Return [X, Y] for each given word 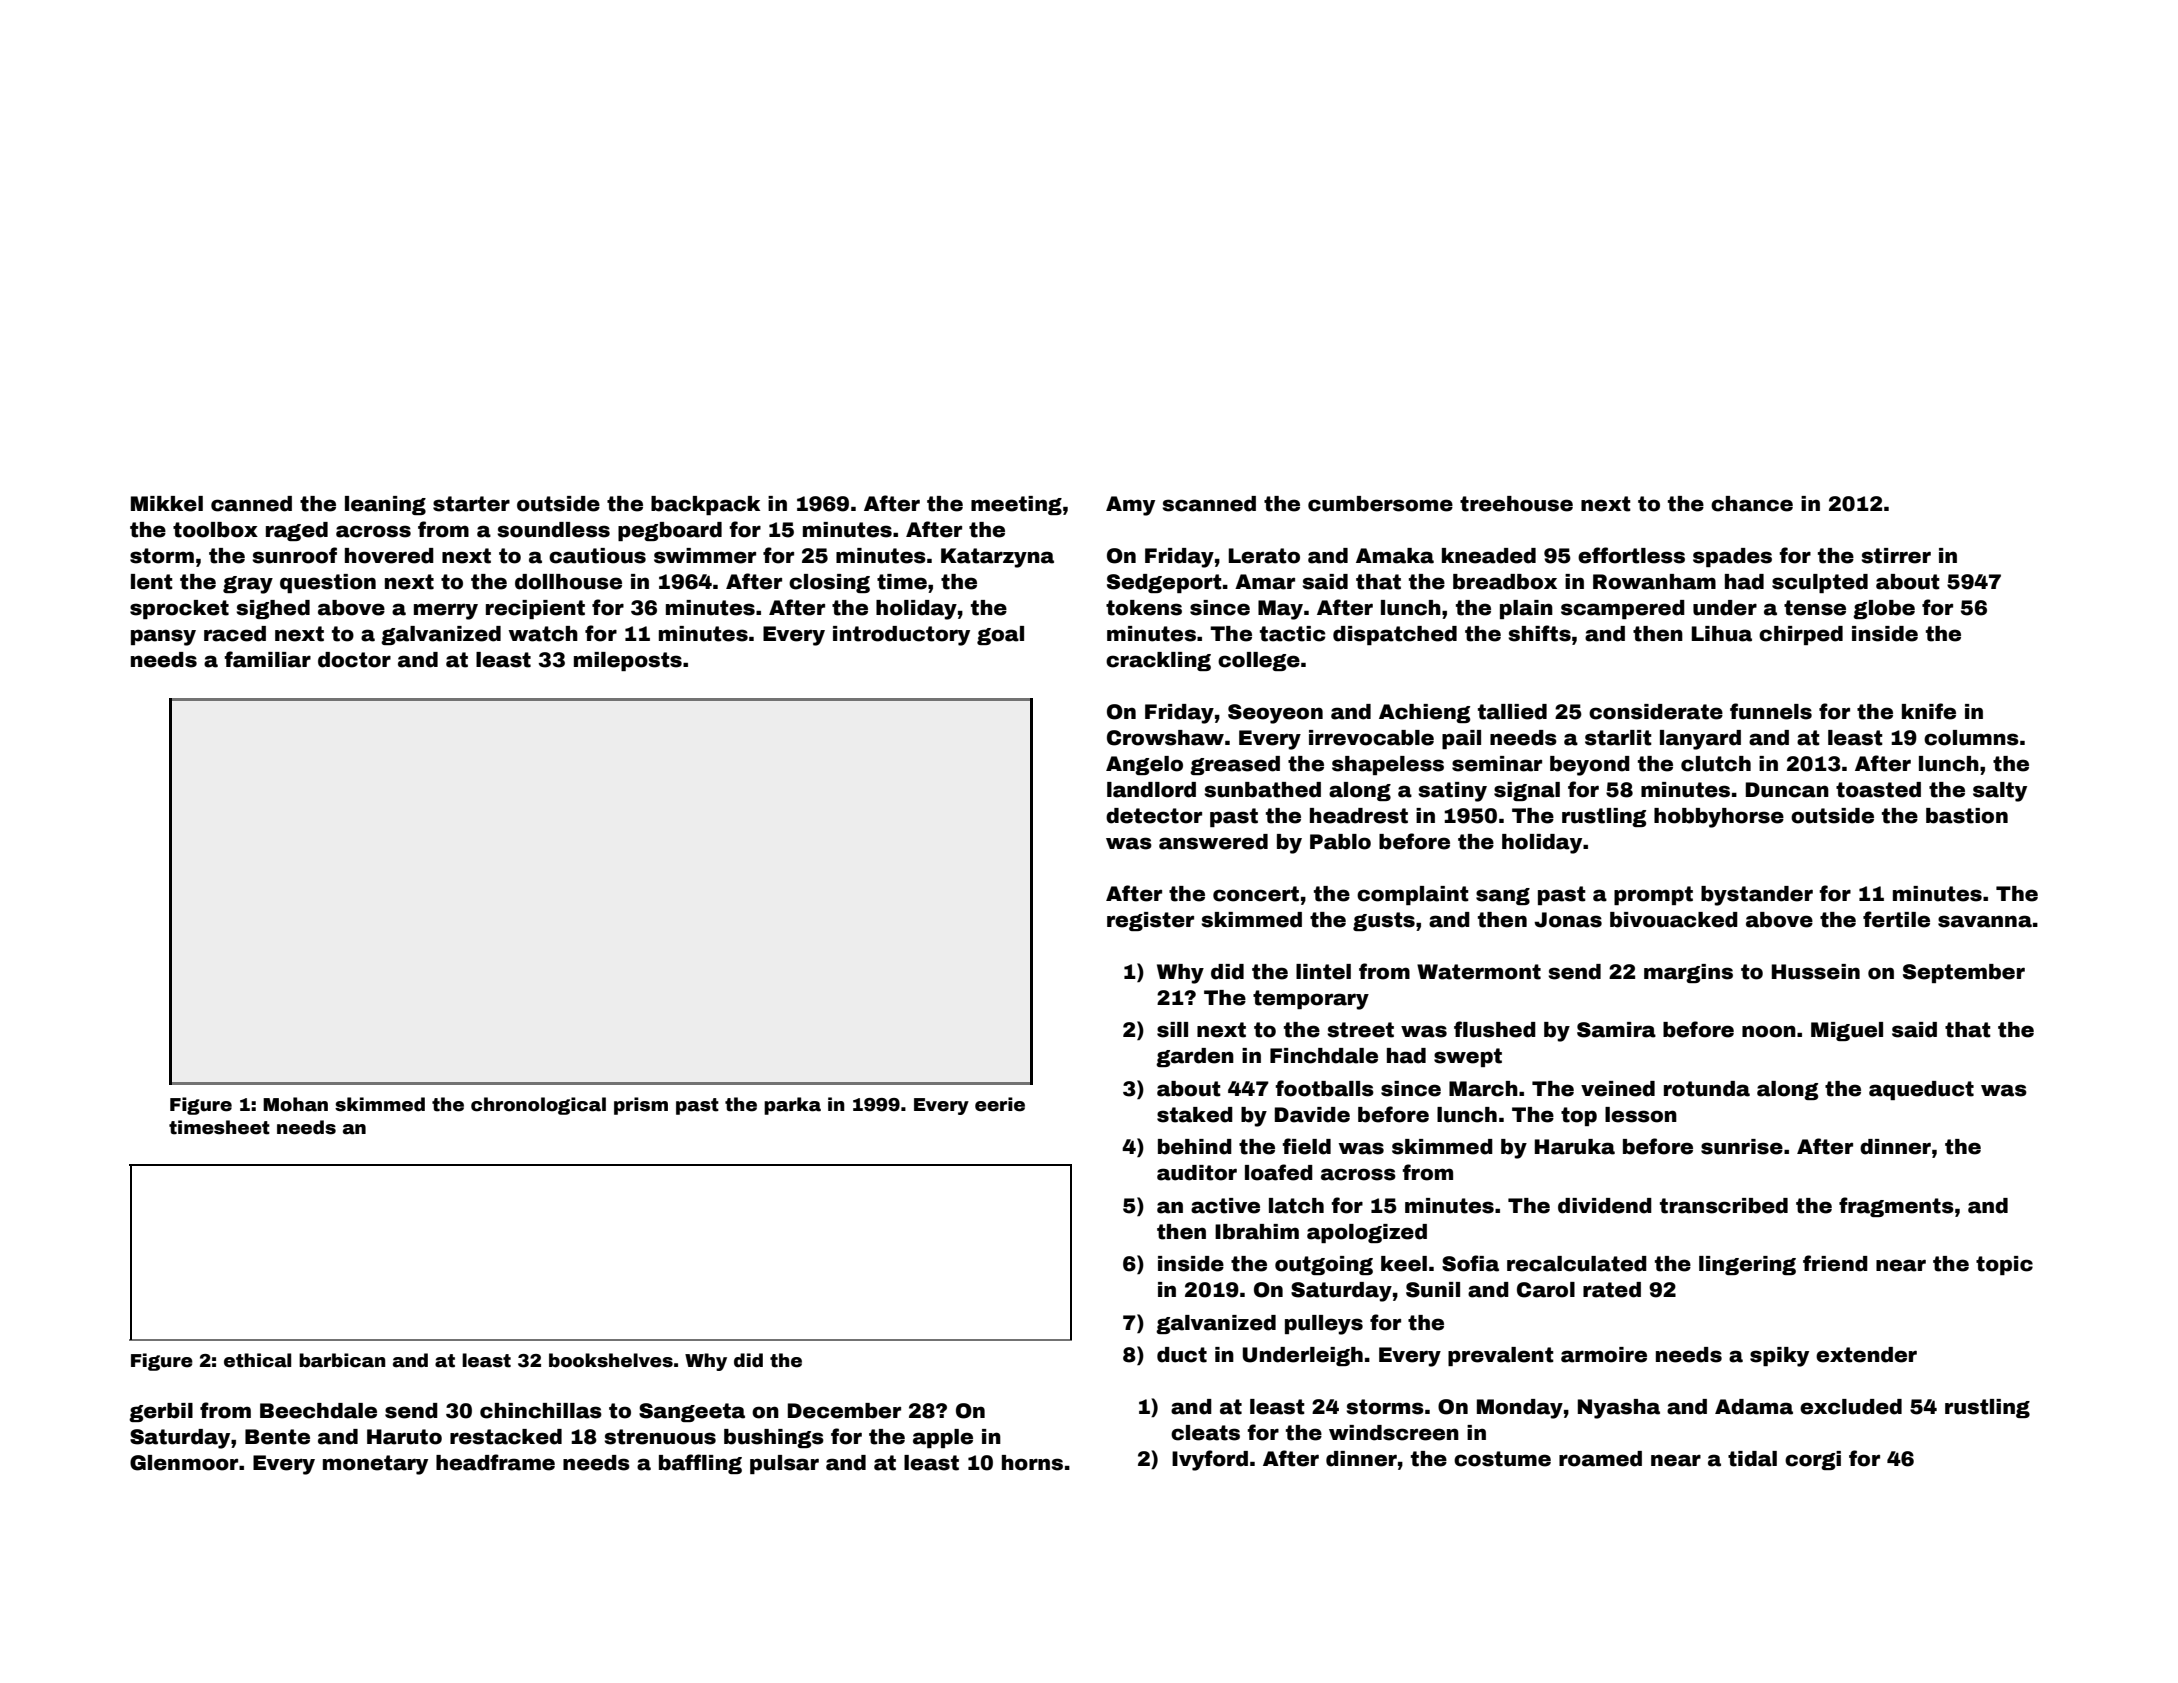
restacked [506, 1437]
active [1225, 1206]
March [1483, 1089]
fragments [1896, 1207]
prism [641, 1106]
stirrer [1896, 556]
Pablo [1340, 842]
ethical [257, 1360]
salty [2000, 792]
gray [248, 585]
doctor [354, 660]
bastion [1967, 816]
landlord [1151, 790]
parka [792, 1106]
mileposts [628, 661]
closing [829, 583]
